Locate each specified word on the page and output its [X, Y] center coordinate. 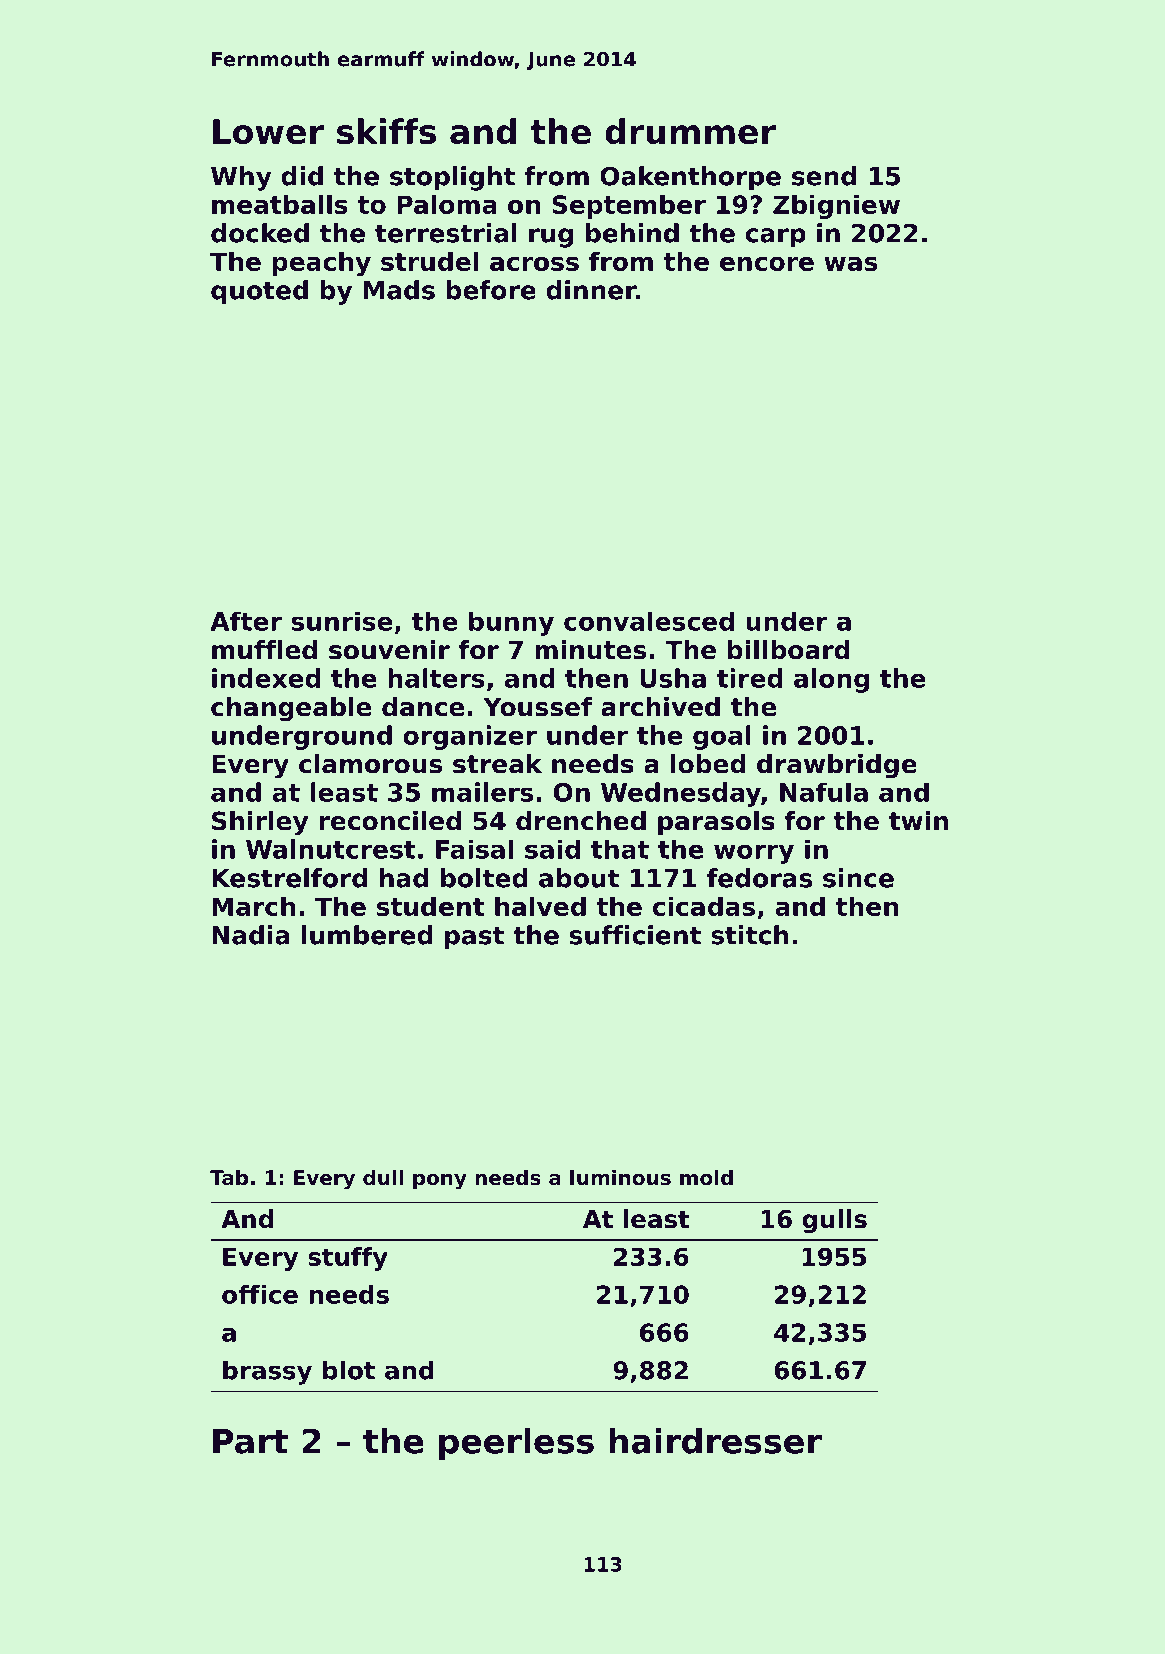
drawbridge [837, 766]
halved [540, 906]
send [824, 176]
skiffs [386, 131]
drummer [690, 131]
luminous [620, 1178]
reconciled [390, 821]
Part [250, 1441]
